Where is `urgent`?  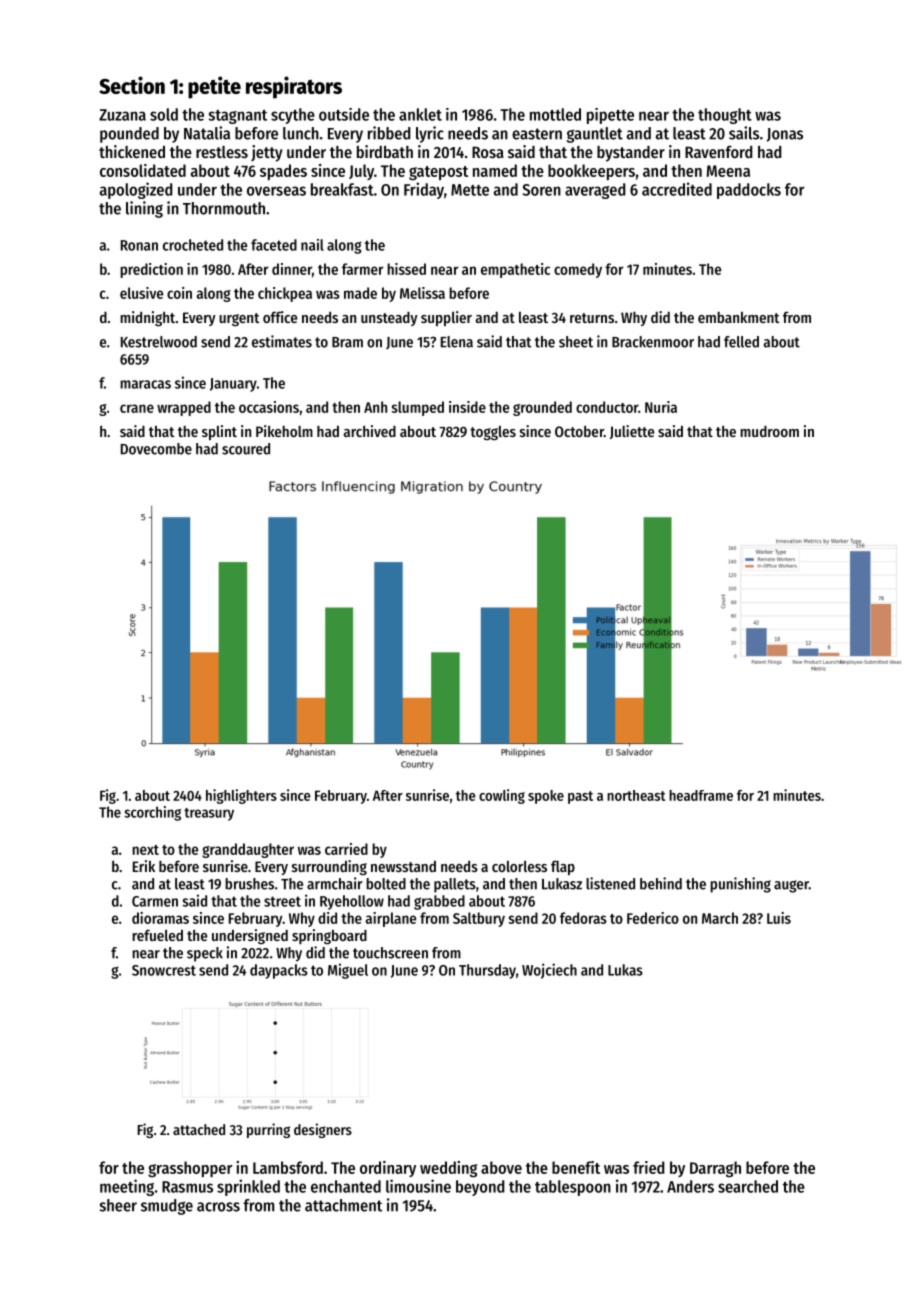 urgent is located at coordinates (239, 319).
